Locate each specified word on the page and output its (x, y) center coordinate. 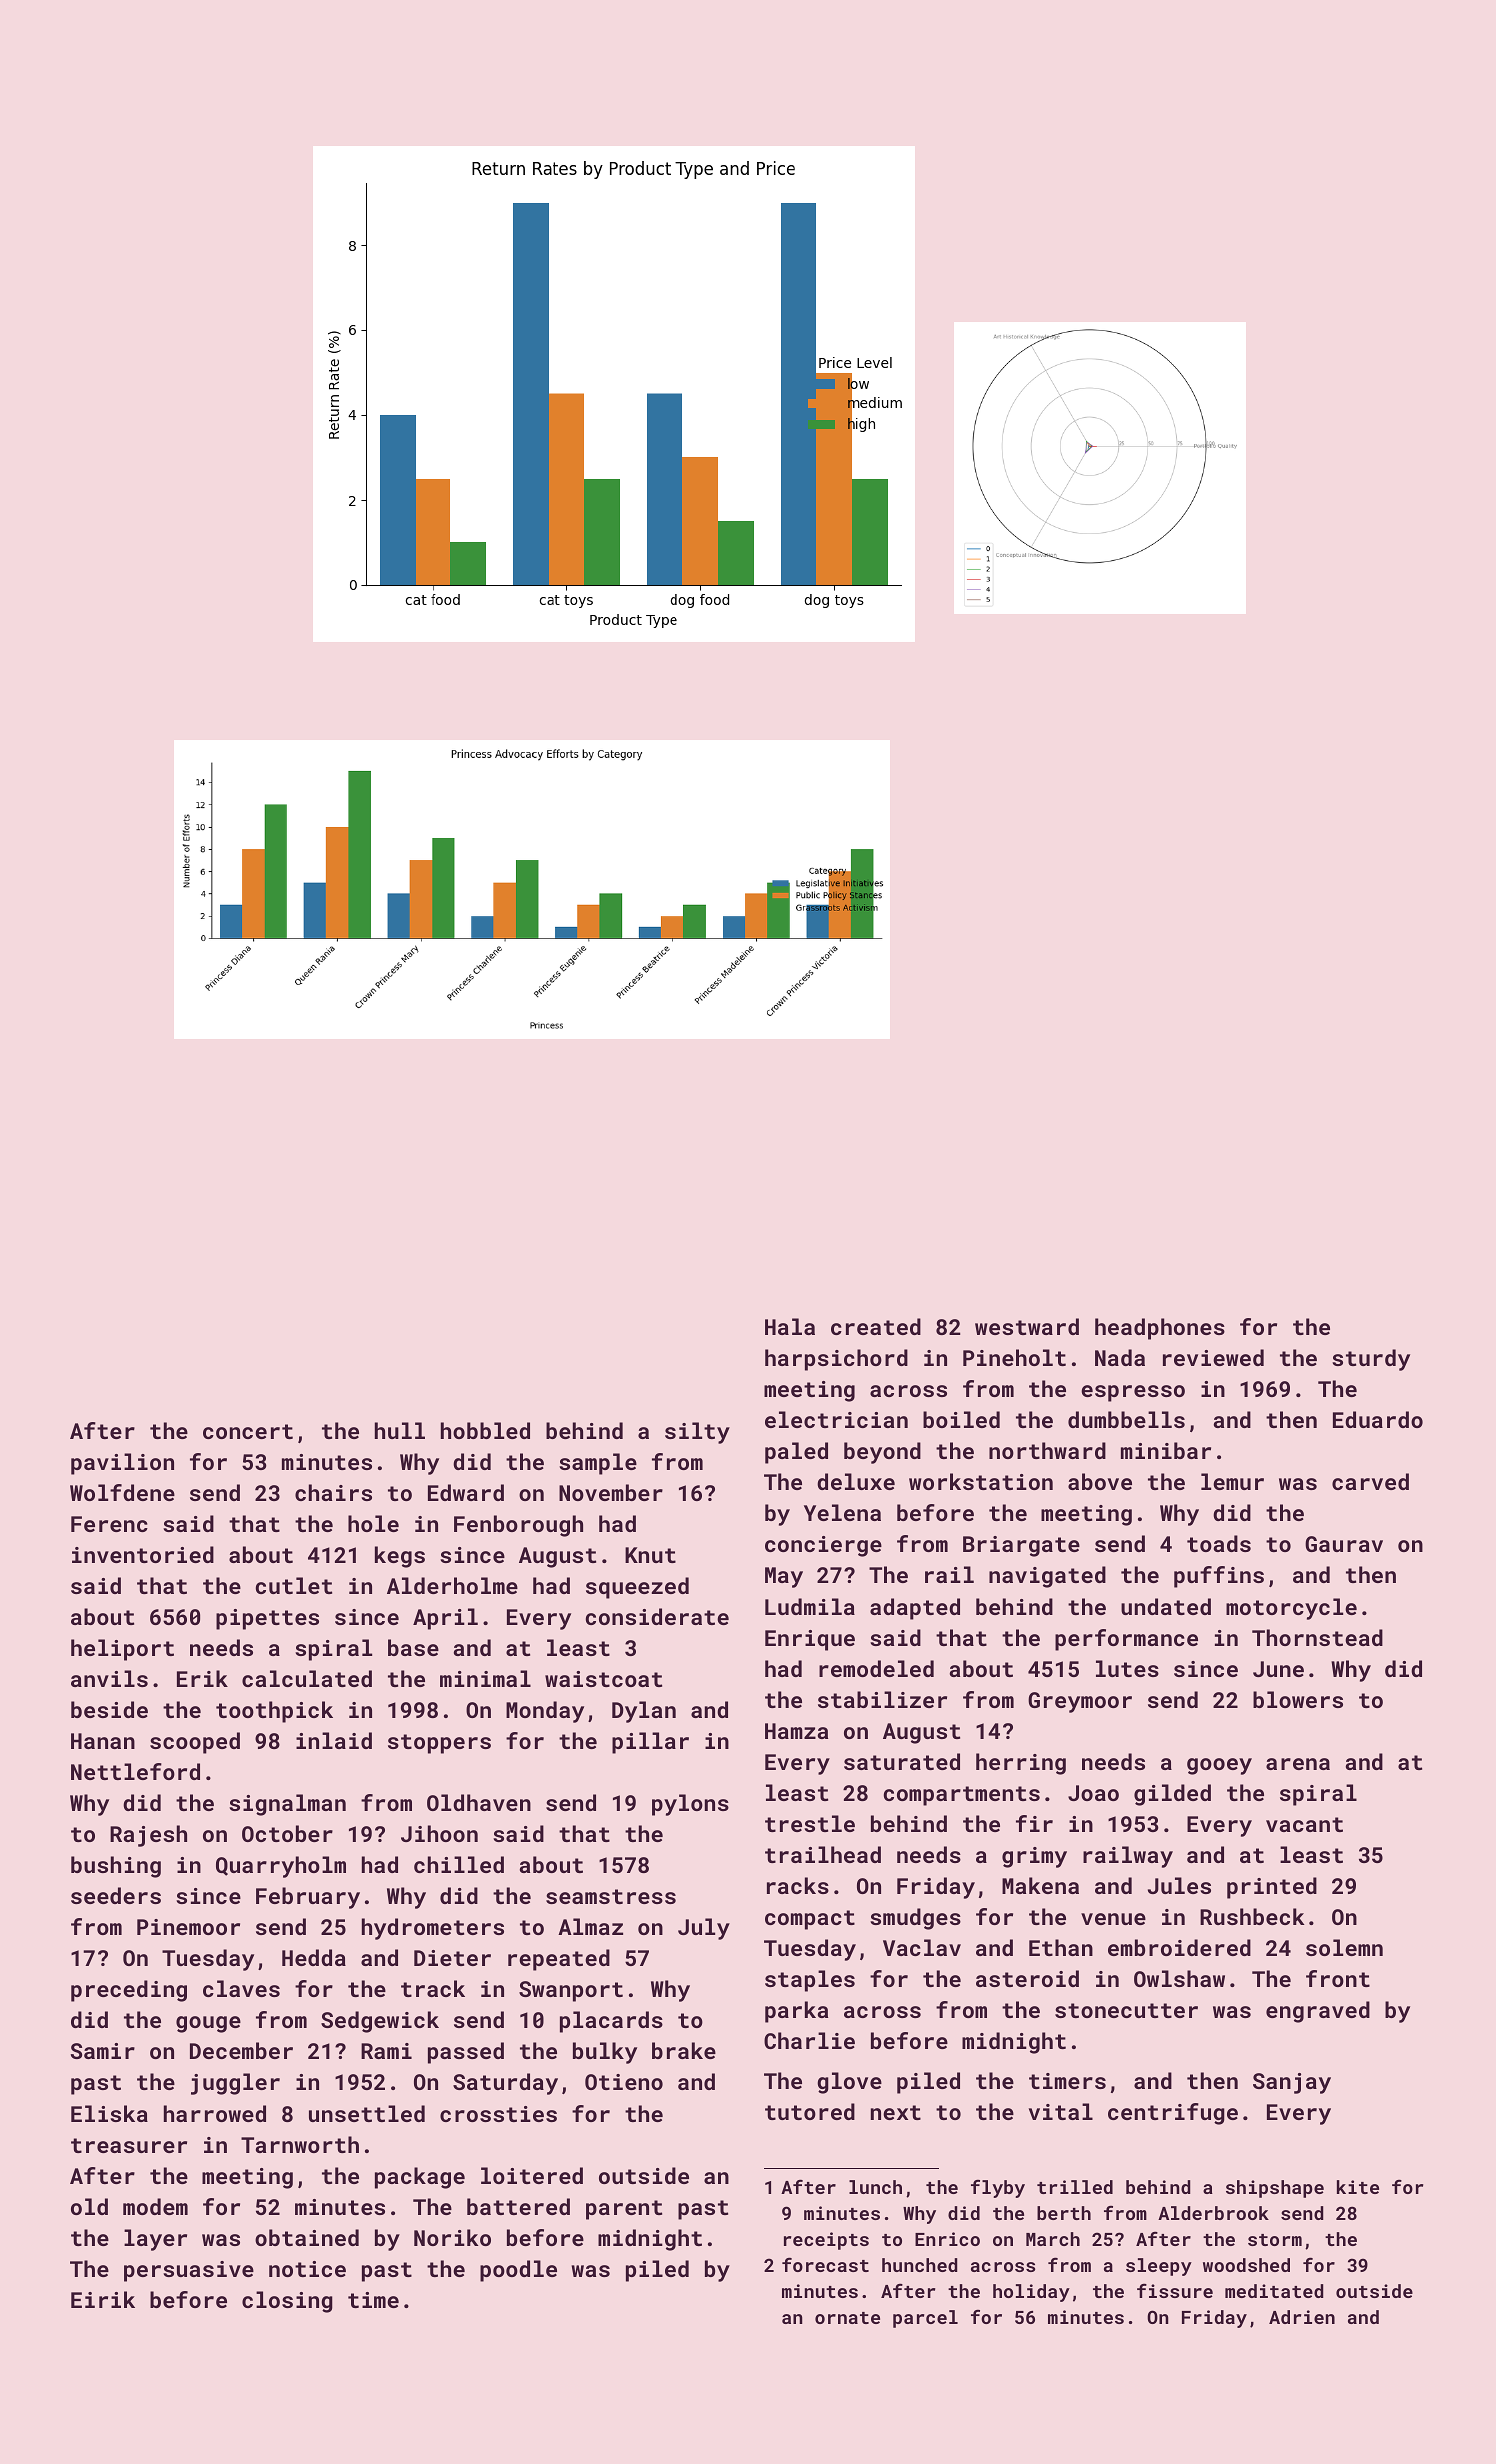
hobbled (485, 1430)
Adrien (1302, 2317)
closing (287, 2302)
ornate (847, 2318)
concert (248, 1431)
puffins (1219, 1577)
